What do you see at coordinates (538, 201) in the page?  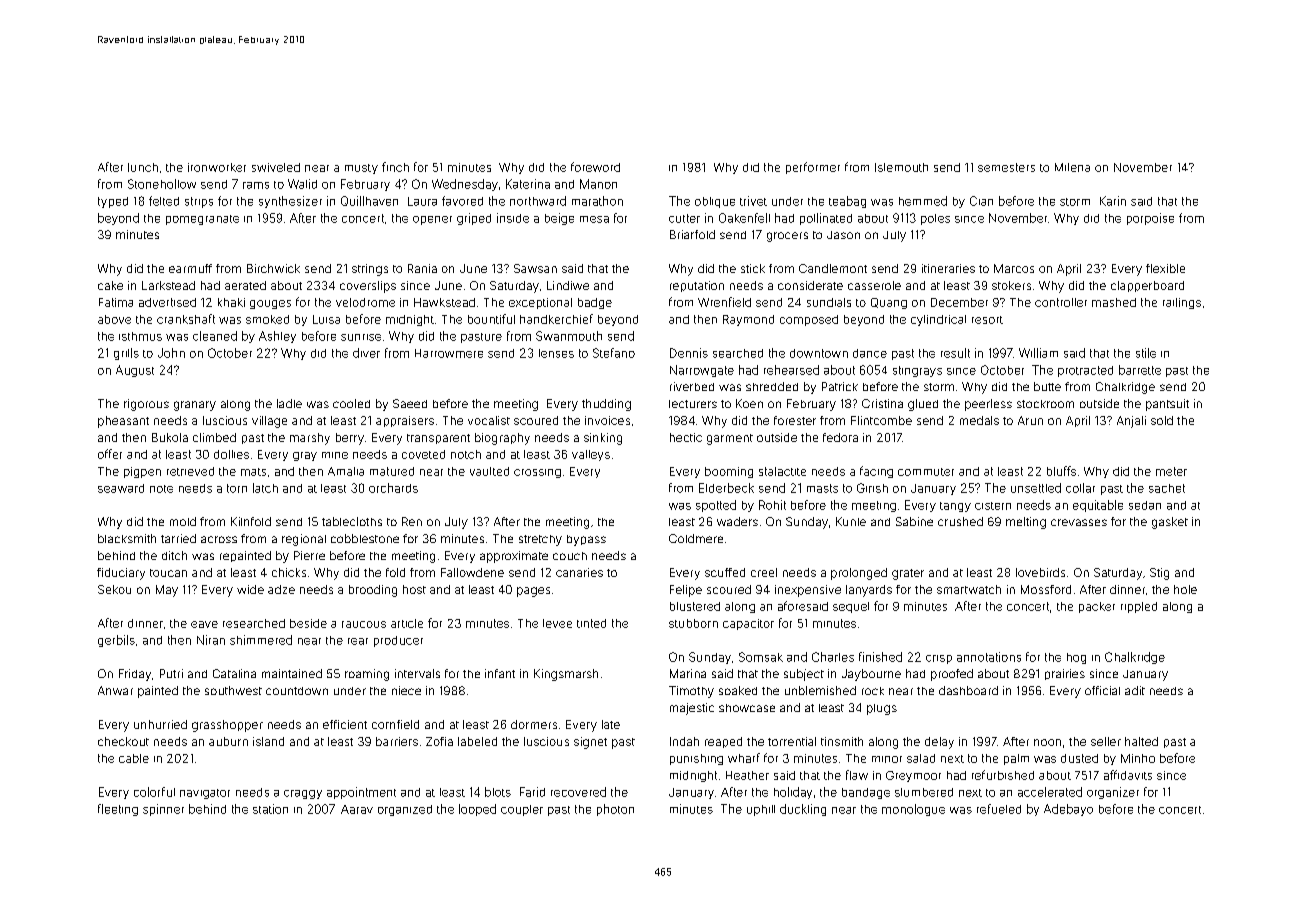 I see `northward` at bounding box center [538, 201].
